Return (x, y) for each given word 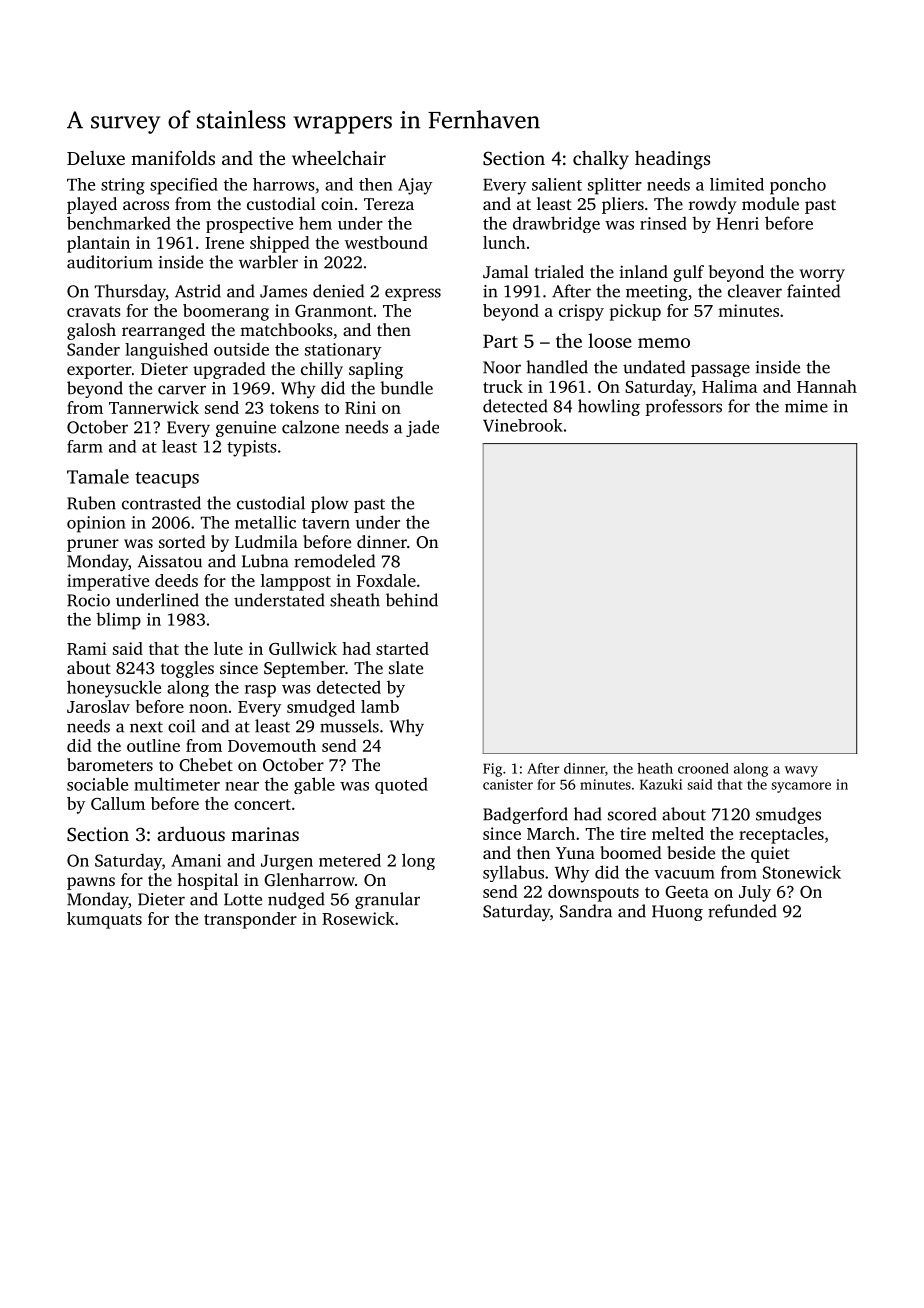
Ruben (91, 503)
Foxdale (386, 580)
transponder (250, 920)
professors (684, 407)
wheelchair (339, 157)
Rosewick (358, 918)
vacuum (684, 874)
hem (315, 223)
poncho (798, 186)
